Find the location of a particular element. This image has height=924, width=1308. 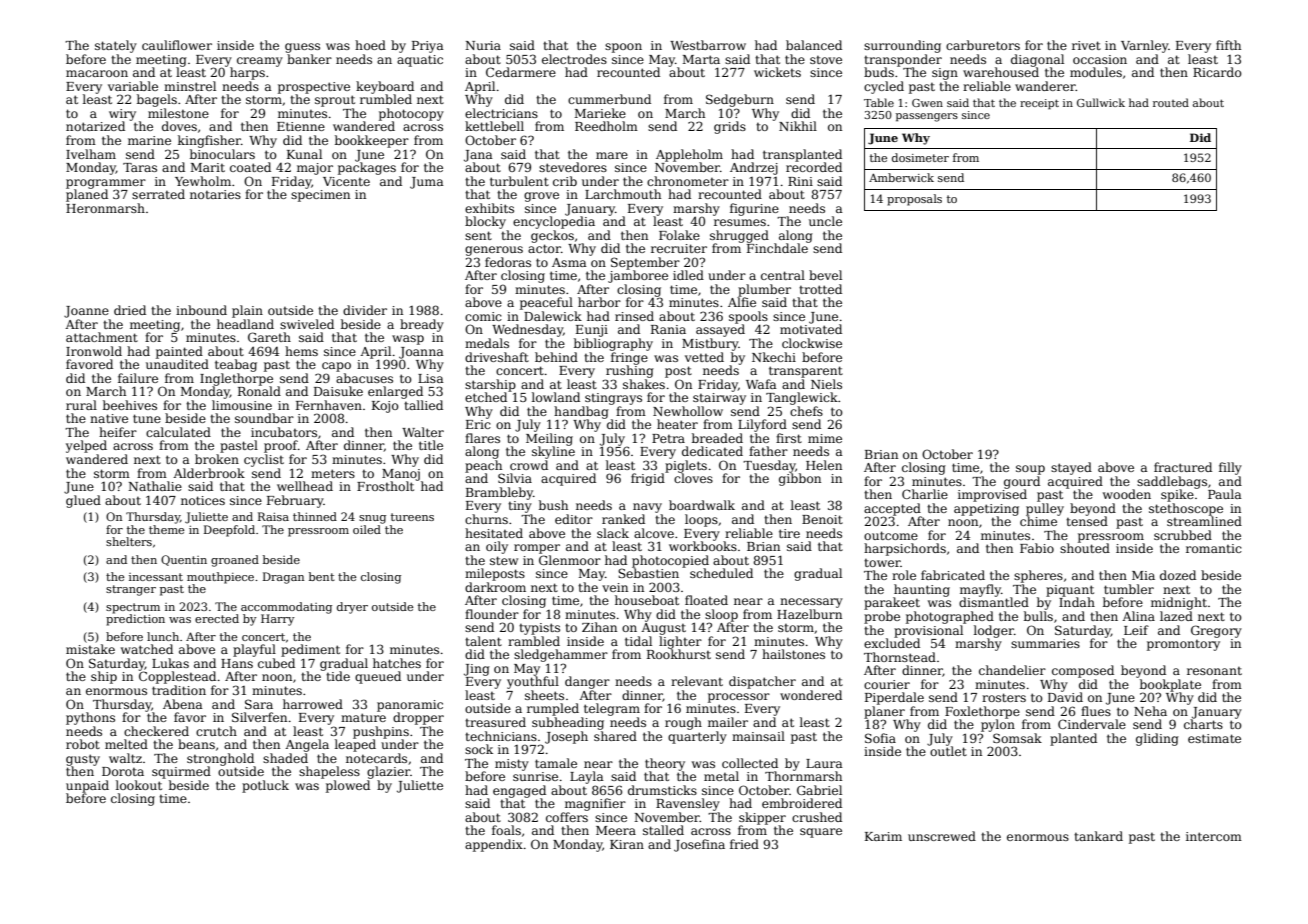

dozed is located at coordinates (1178, 575).
